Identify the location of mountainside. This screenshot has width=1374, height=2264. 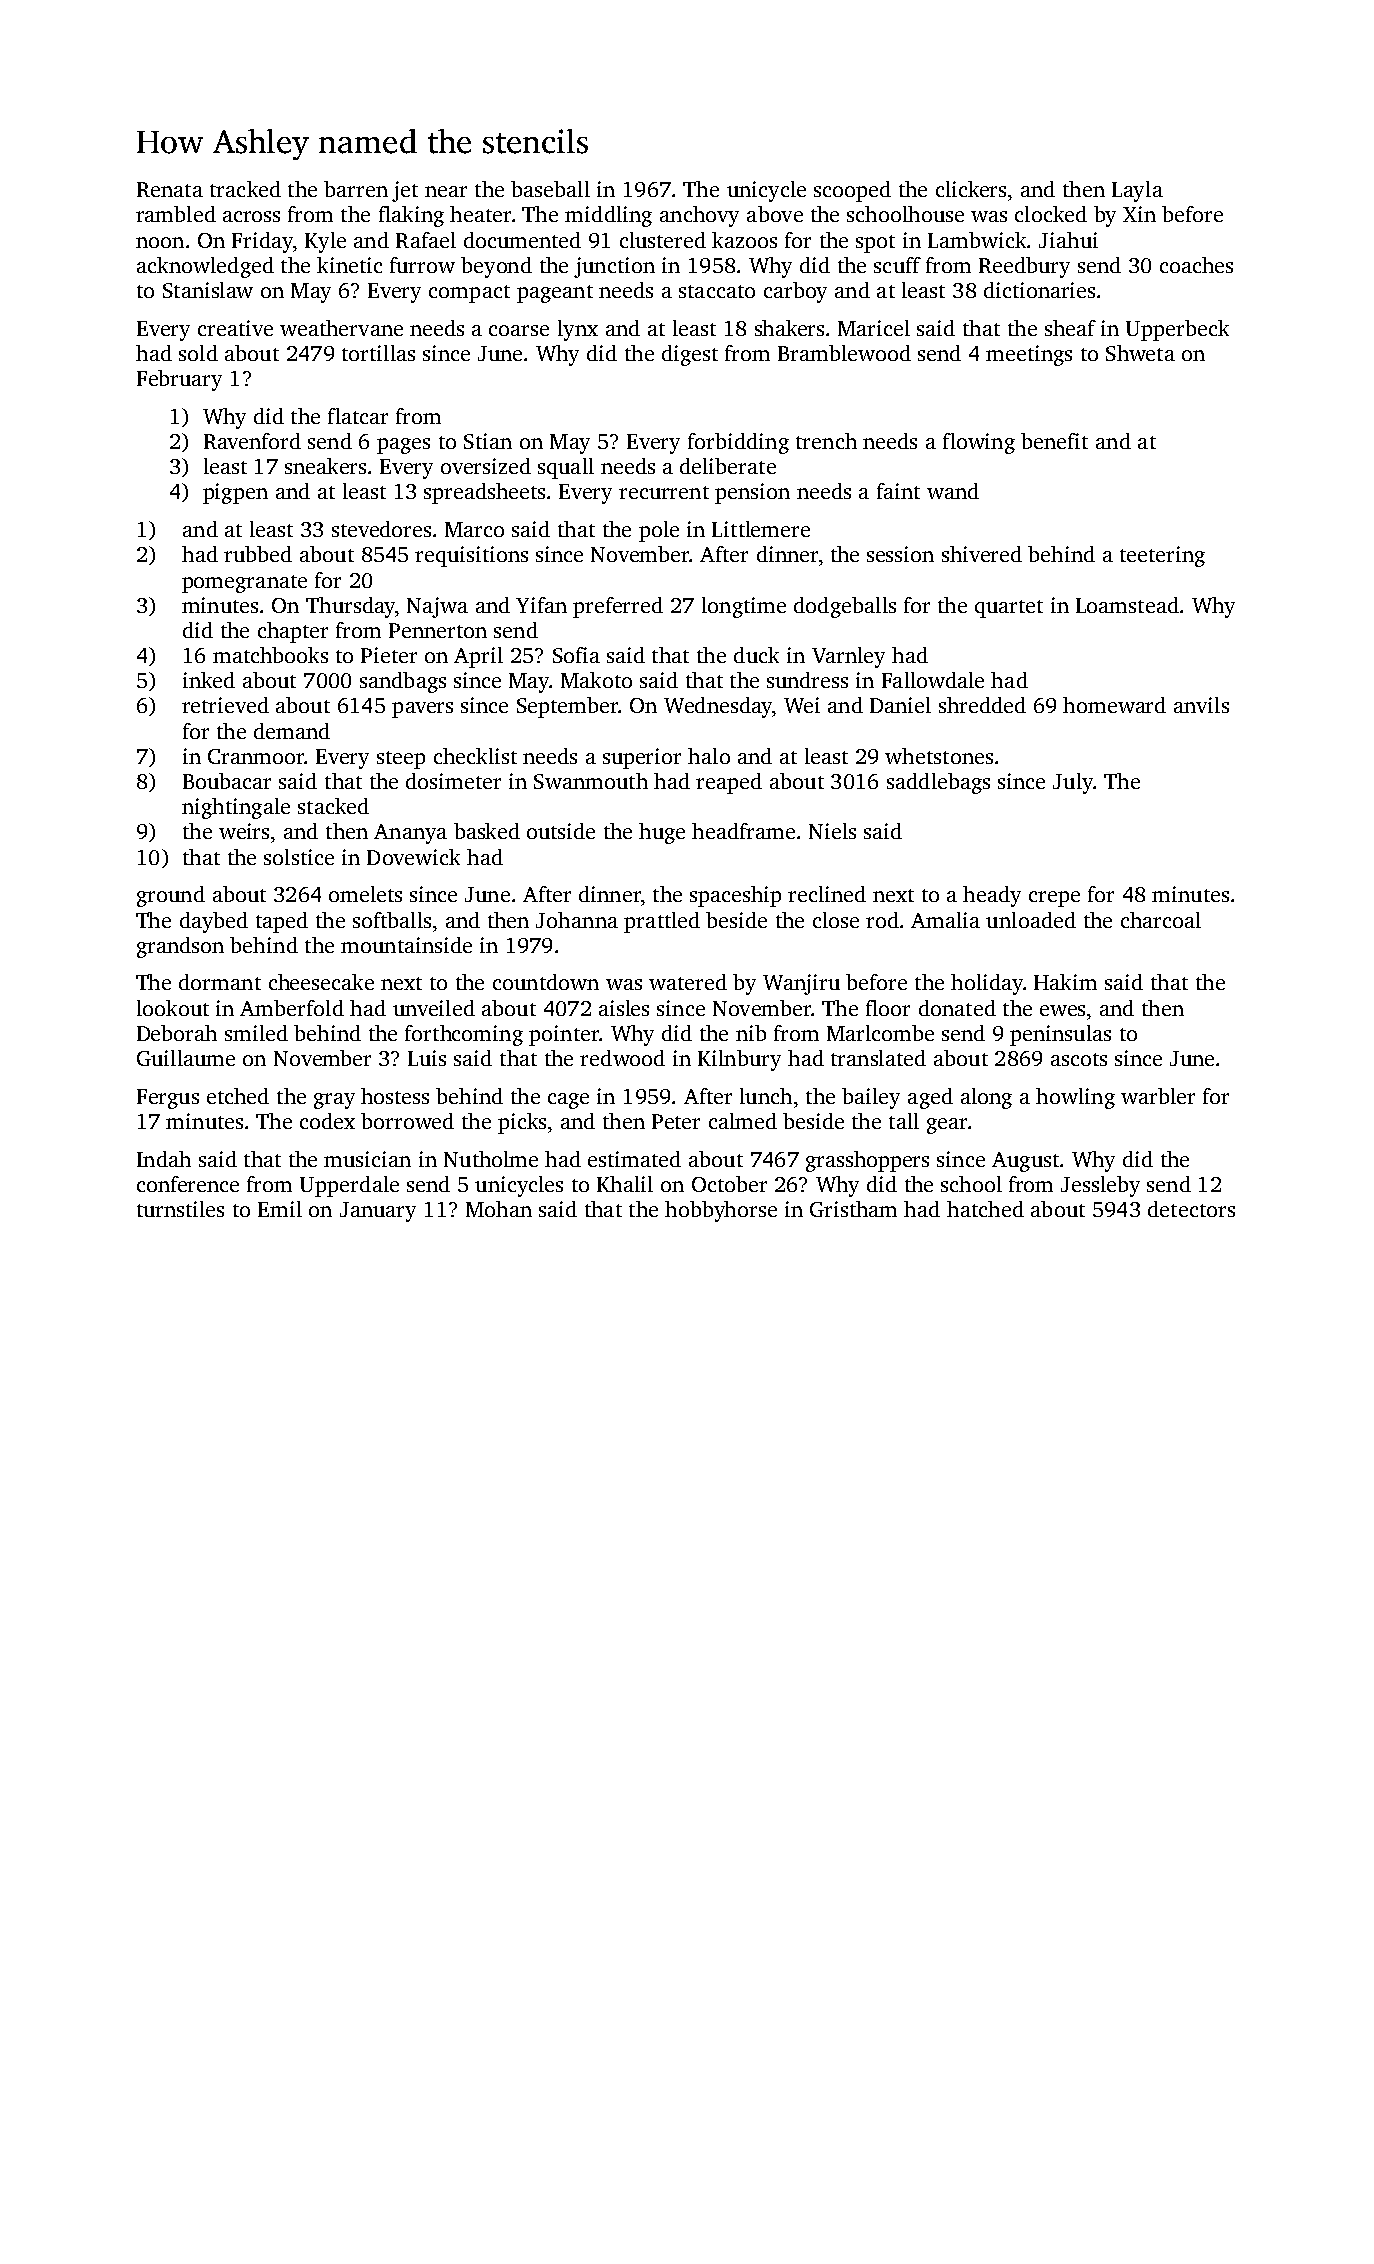
(406, 945).
